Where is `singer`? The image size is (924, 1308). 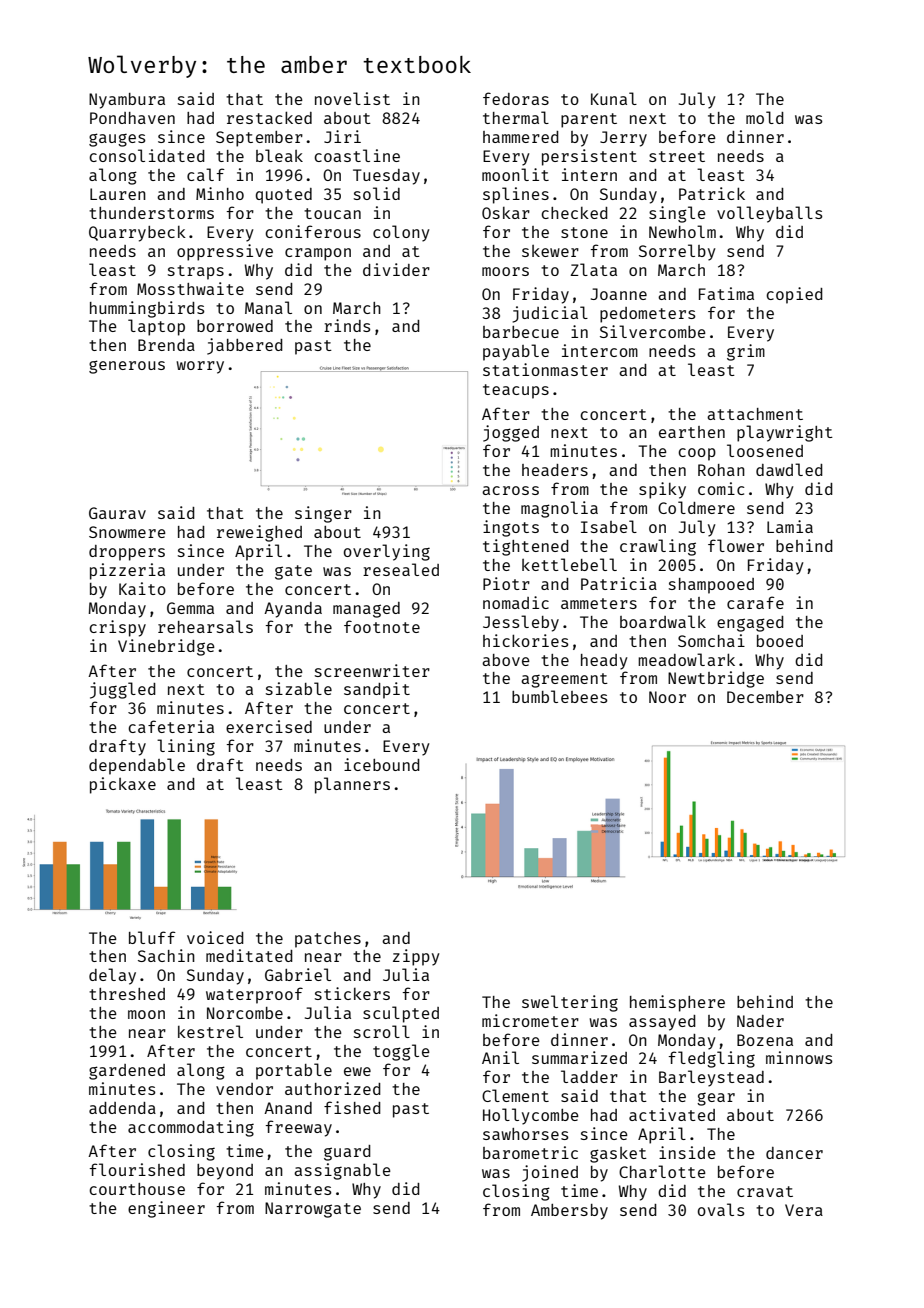 singer is located at coordinates (323, 514).
